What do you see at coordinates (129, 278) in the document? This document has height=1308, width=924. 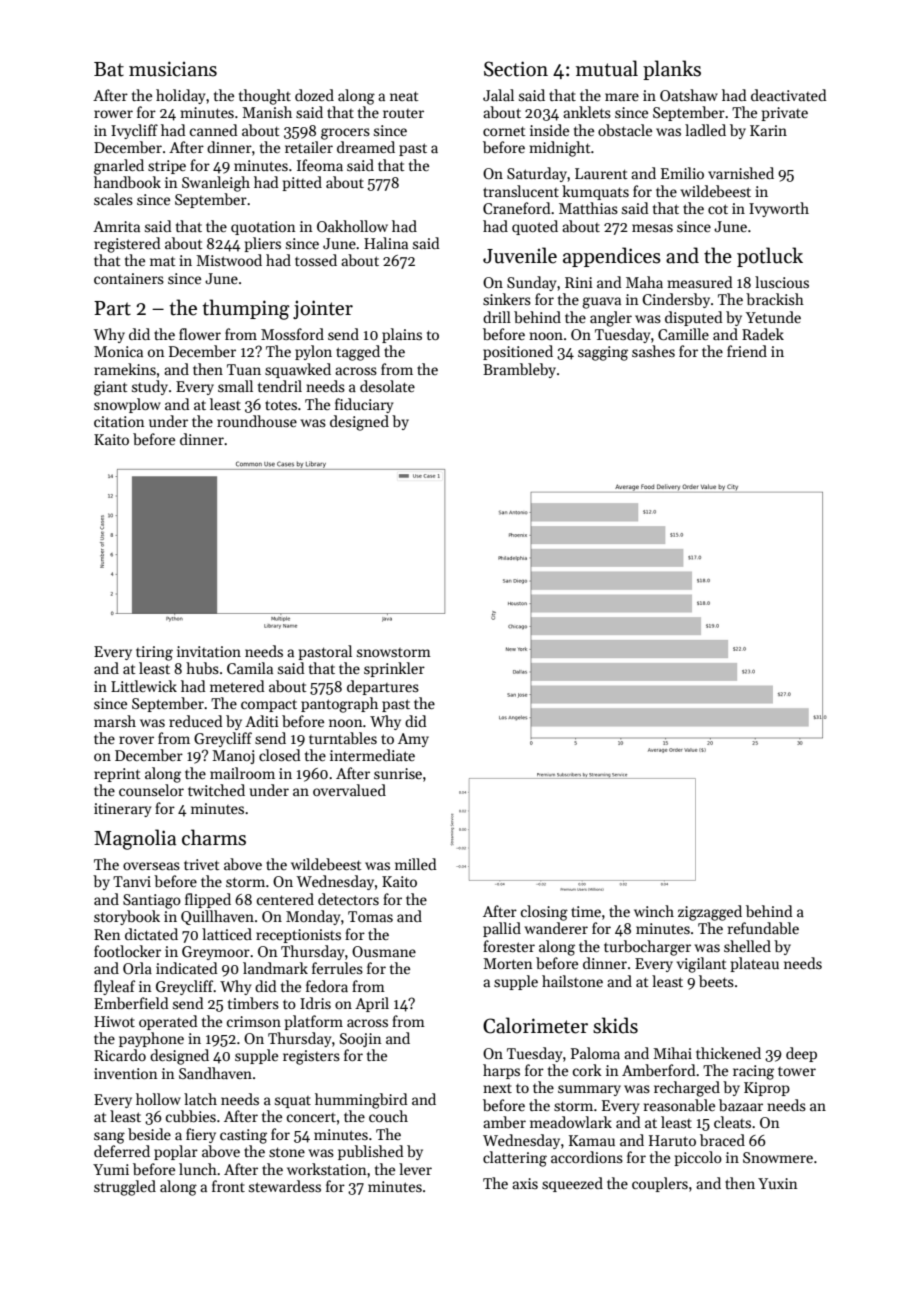 I see `containers` at bounding box center [129, 278].
